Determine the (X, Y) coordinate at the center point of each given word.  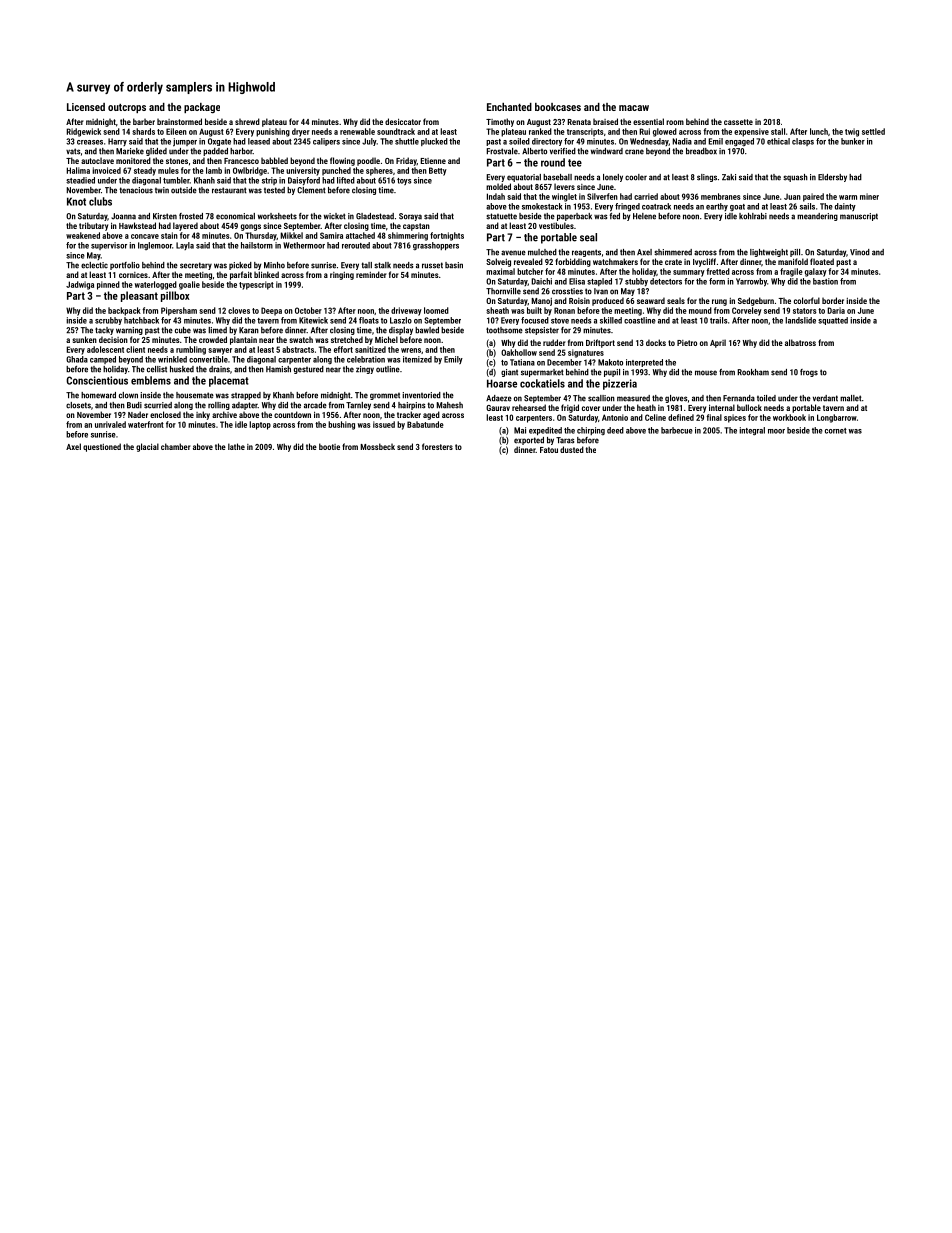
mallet (851, 398)
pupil (612, 373)
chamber (176, 446)
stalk (382, 265)
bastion (825, 281)
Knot (76, 201)
